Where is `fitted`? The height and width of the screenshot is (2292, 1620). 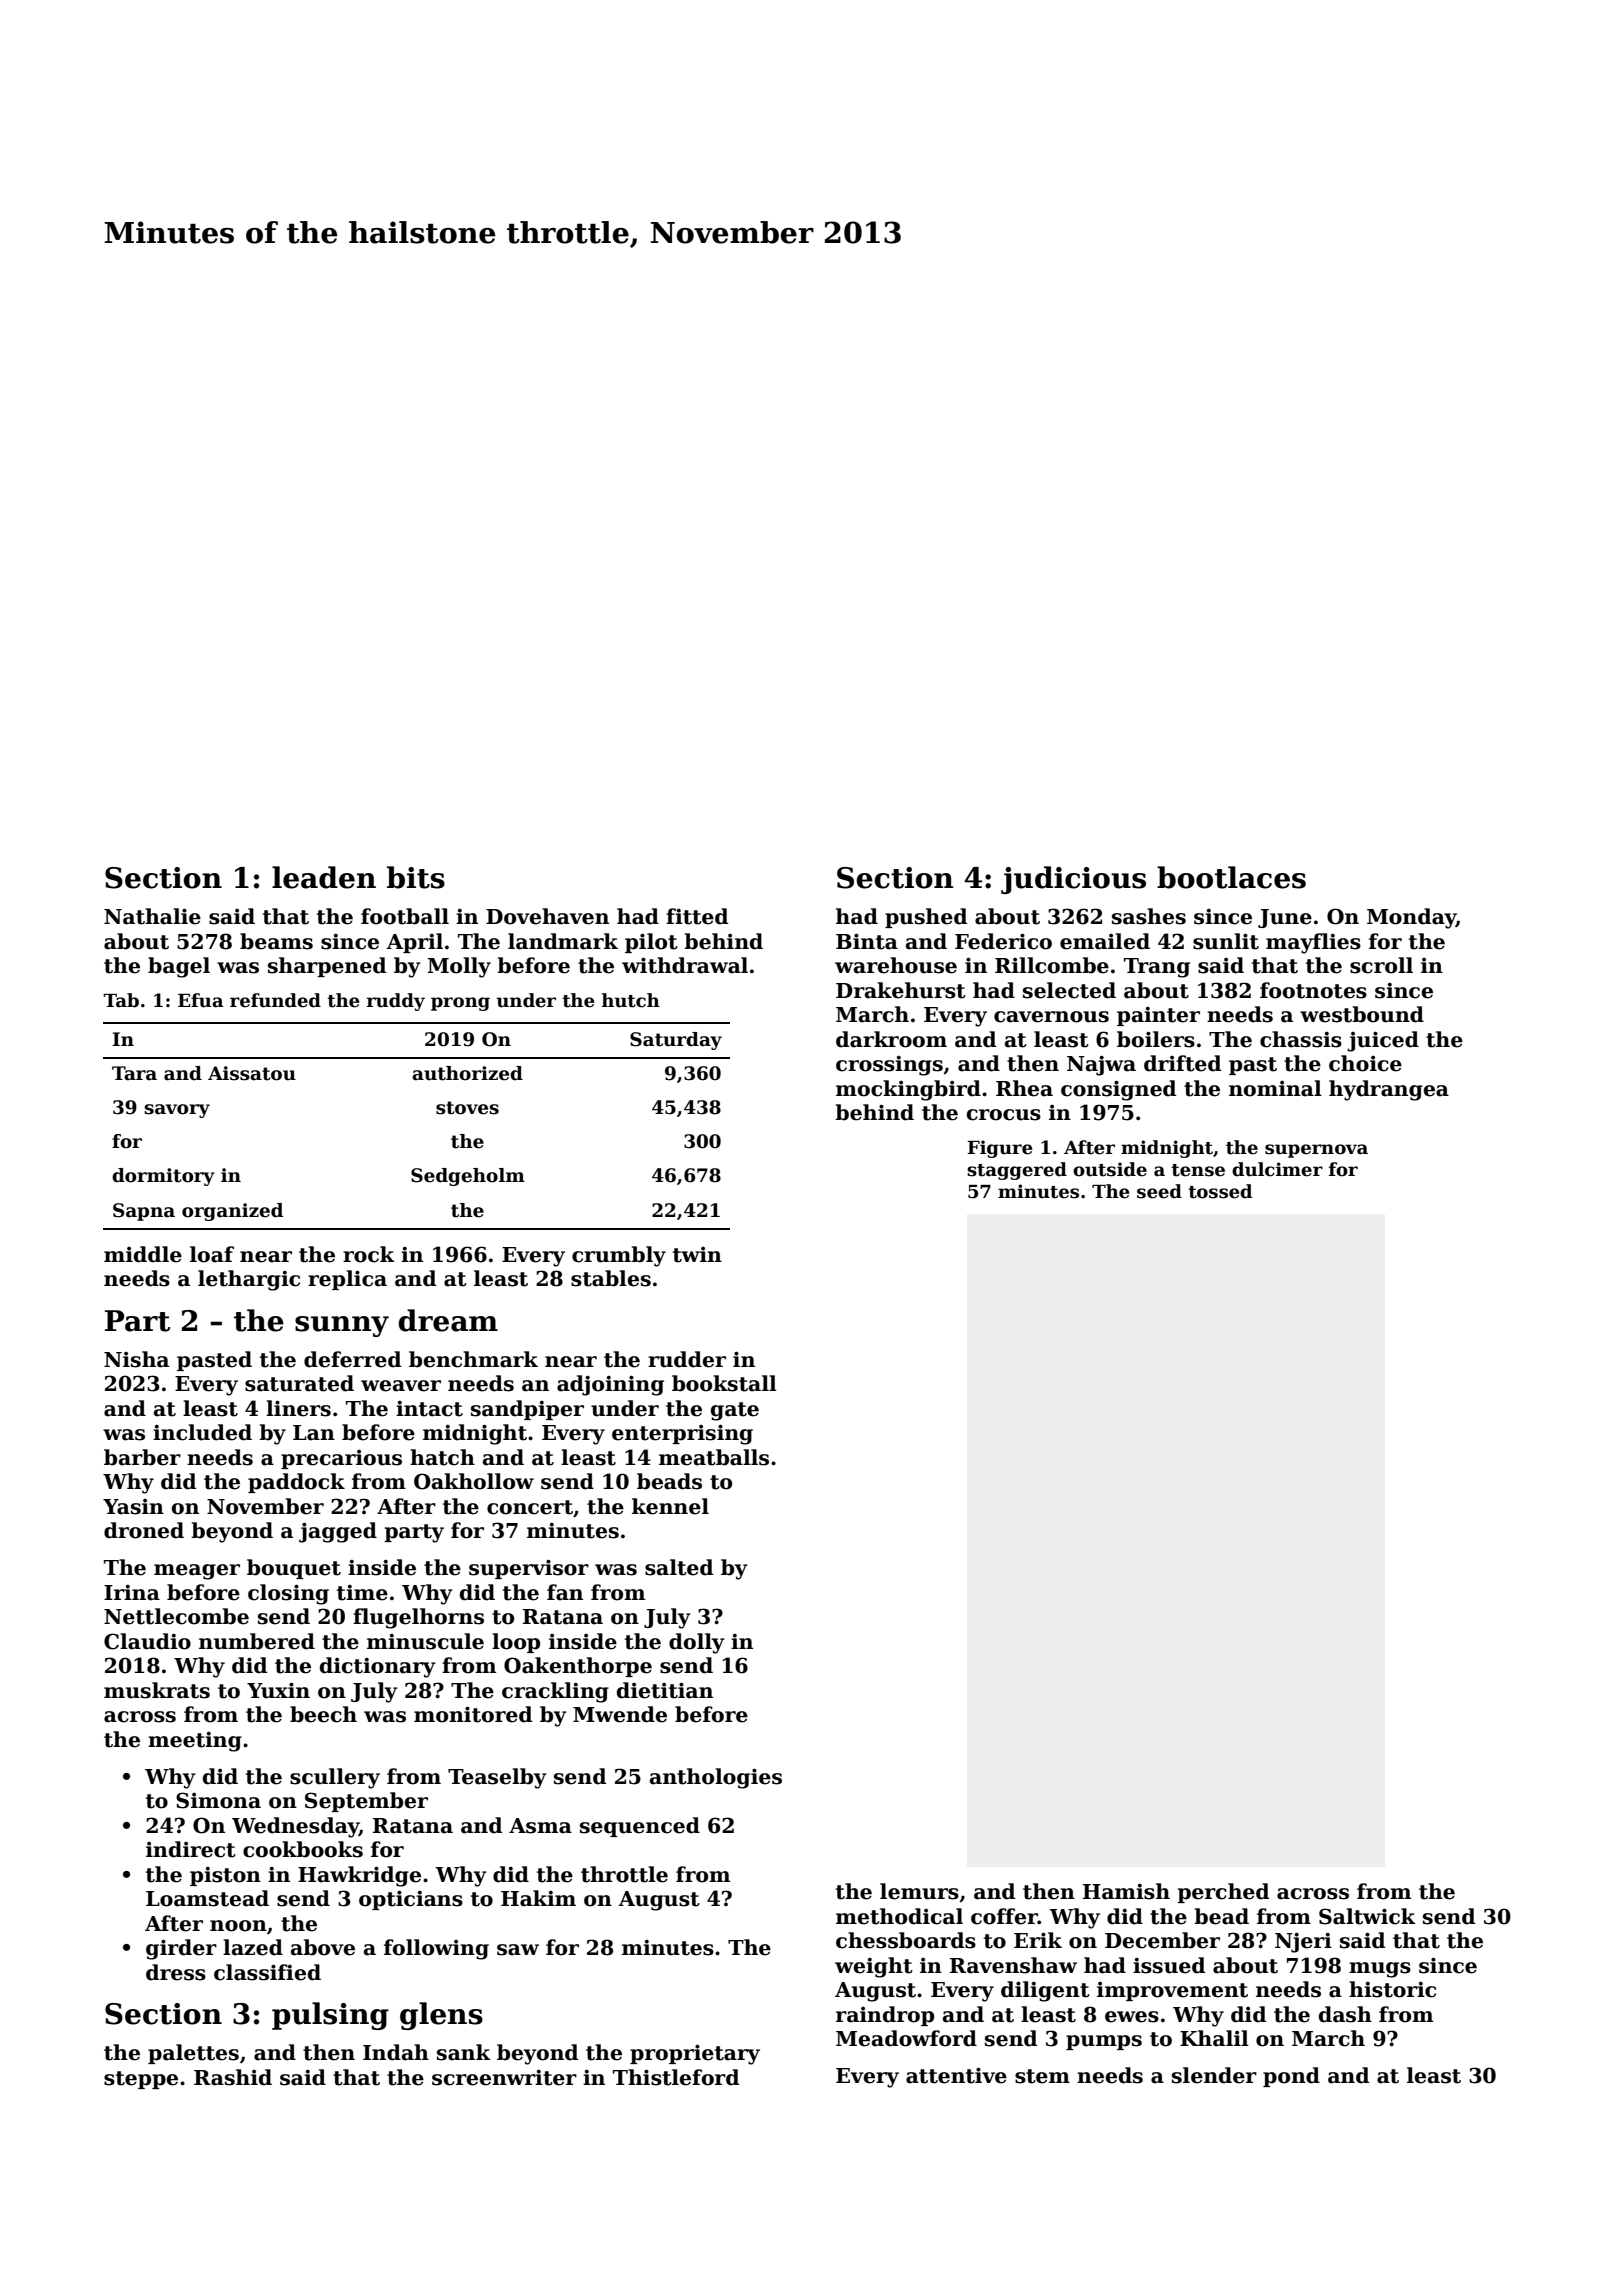 fitted is located at coordinates (697, 916).
